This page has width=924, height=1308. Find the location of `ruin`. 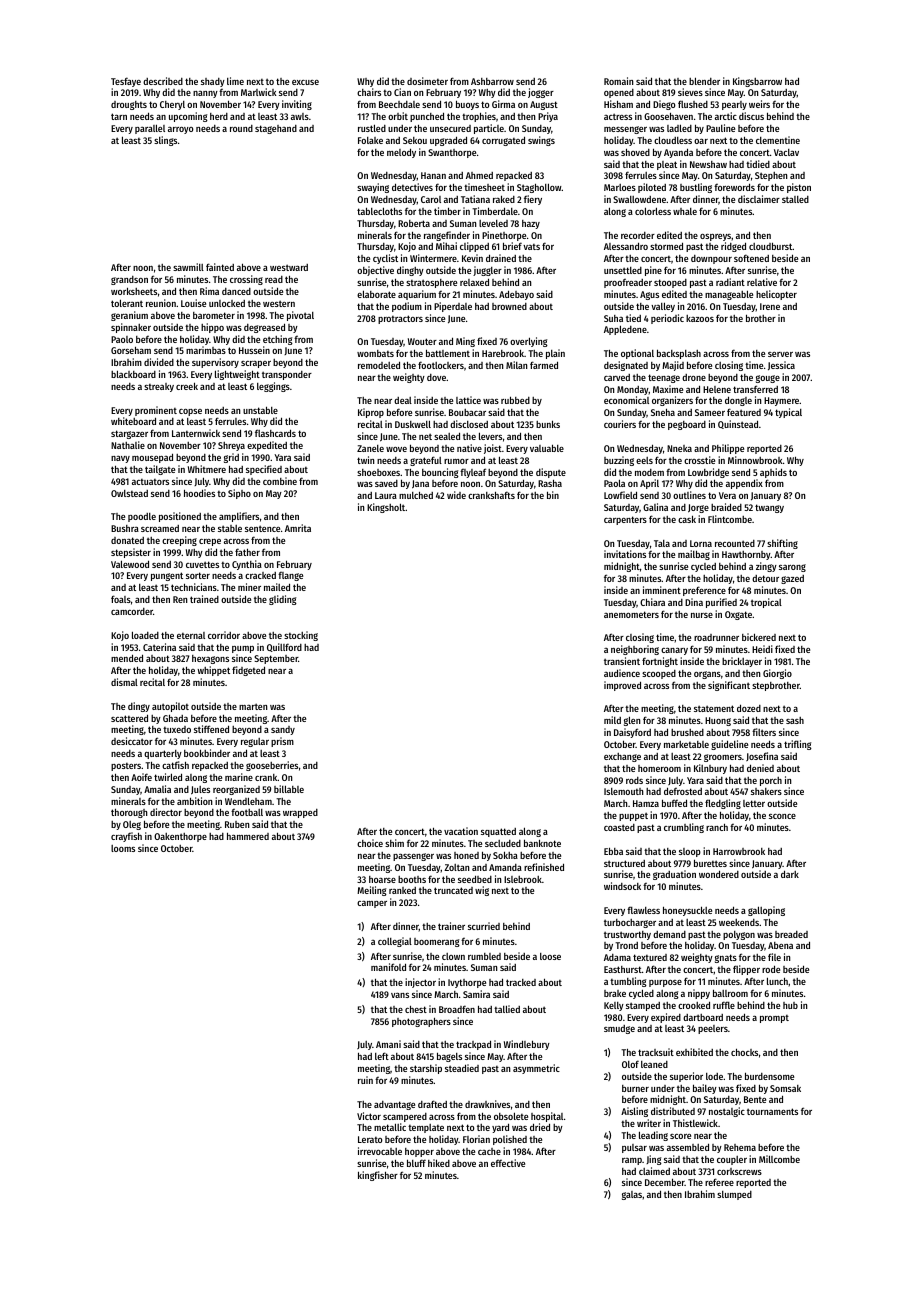

ruin is located at coordinates (365, 1080).
